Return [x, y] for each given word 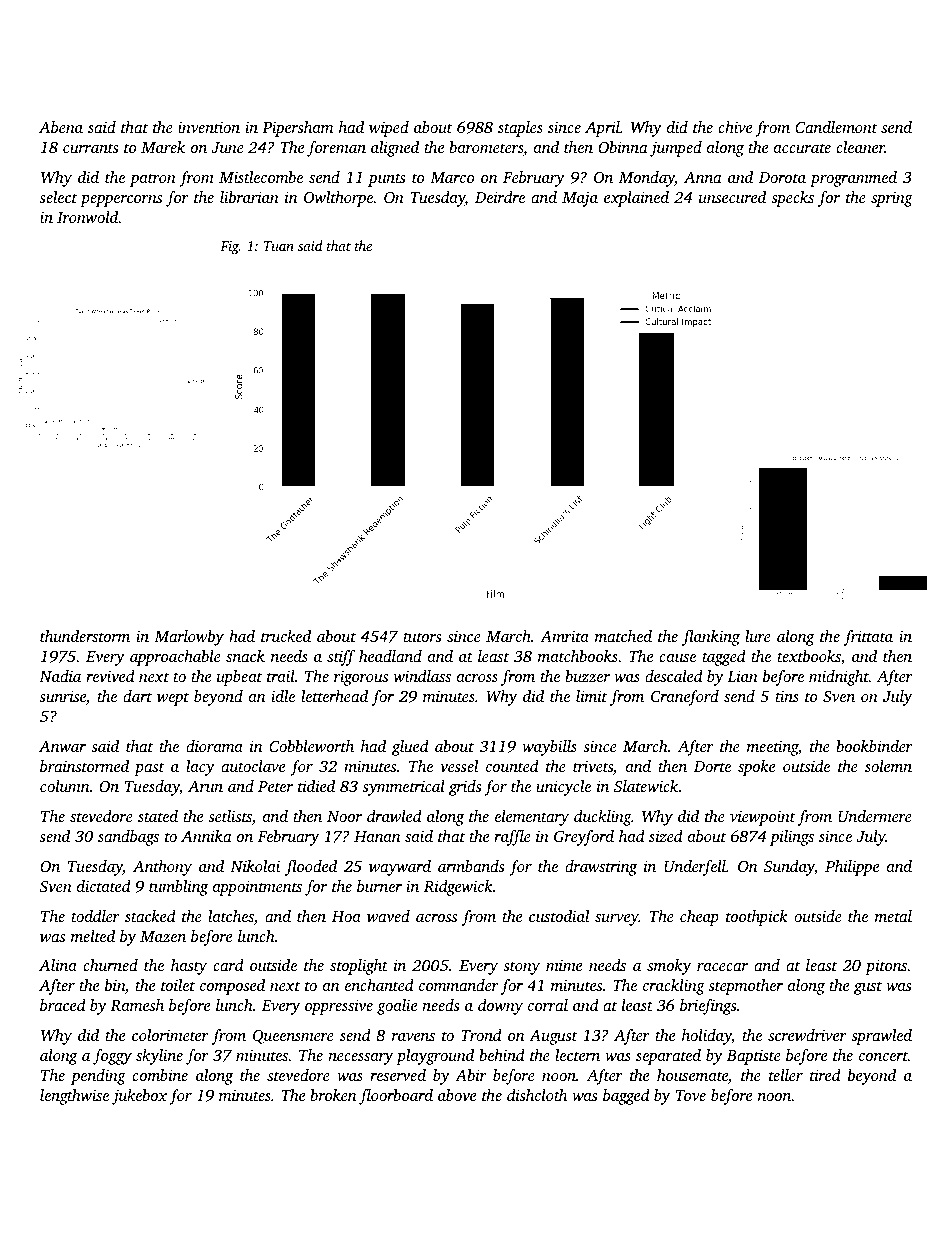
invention [209, 127]
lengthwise [74, 1097]
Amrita [564, 636]
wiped [389, 129]
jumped [676, 149]
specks [792, 199]
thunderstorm [85, 636]
